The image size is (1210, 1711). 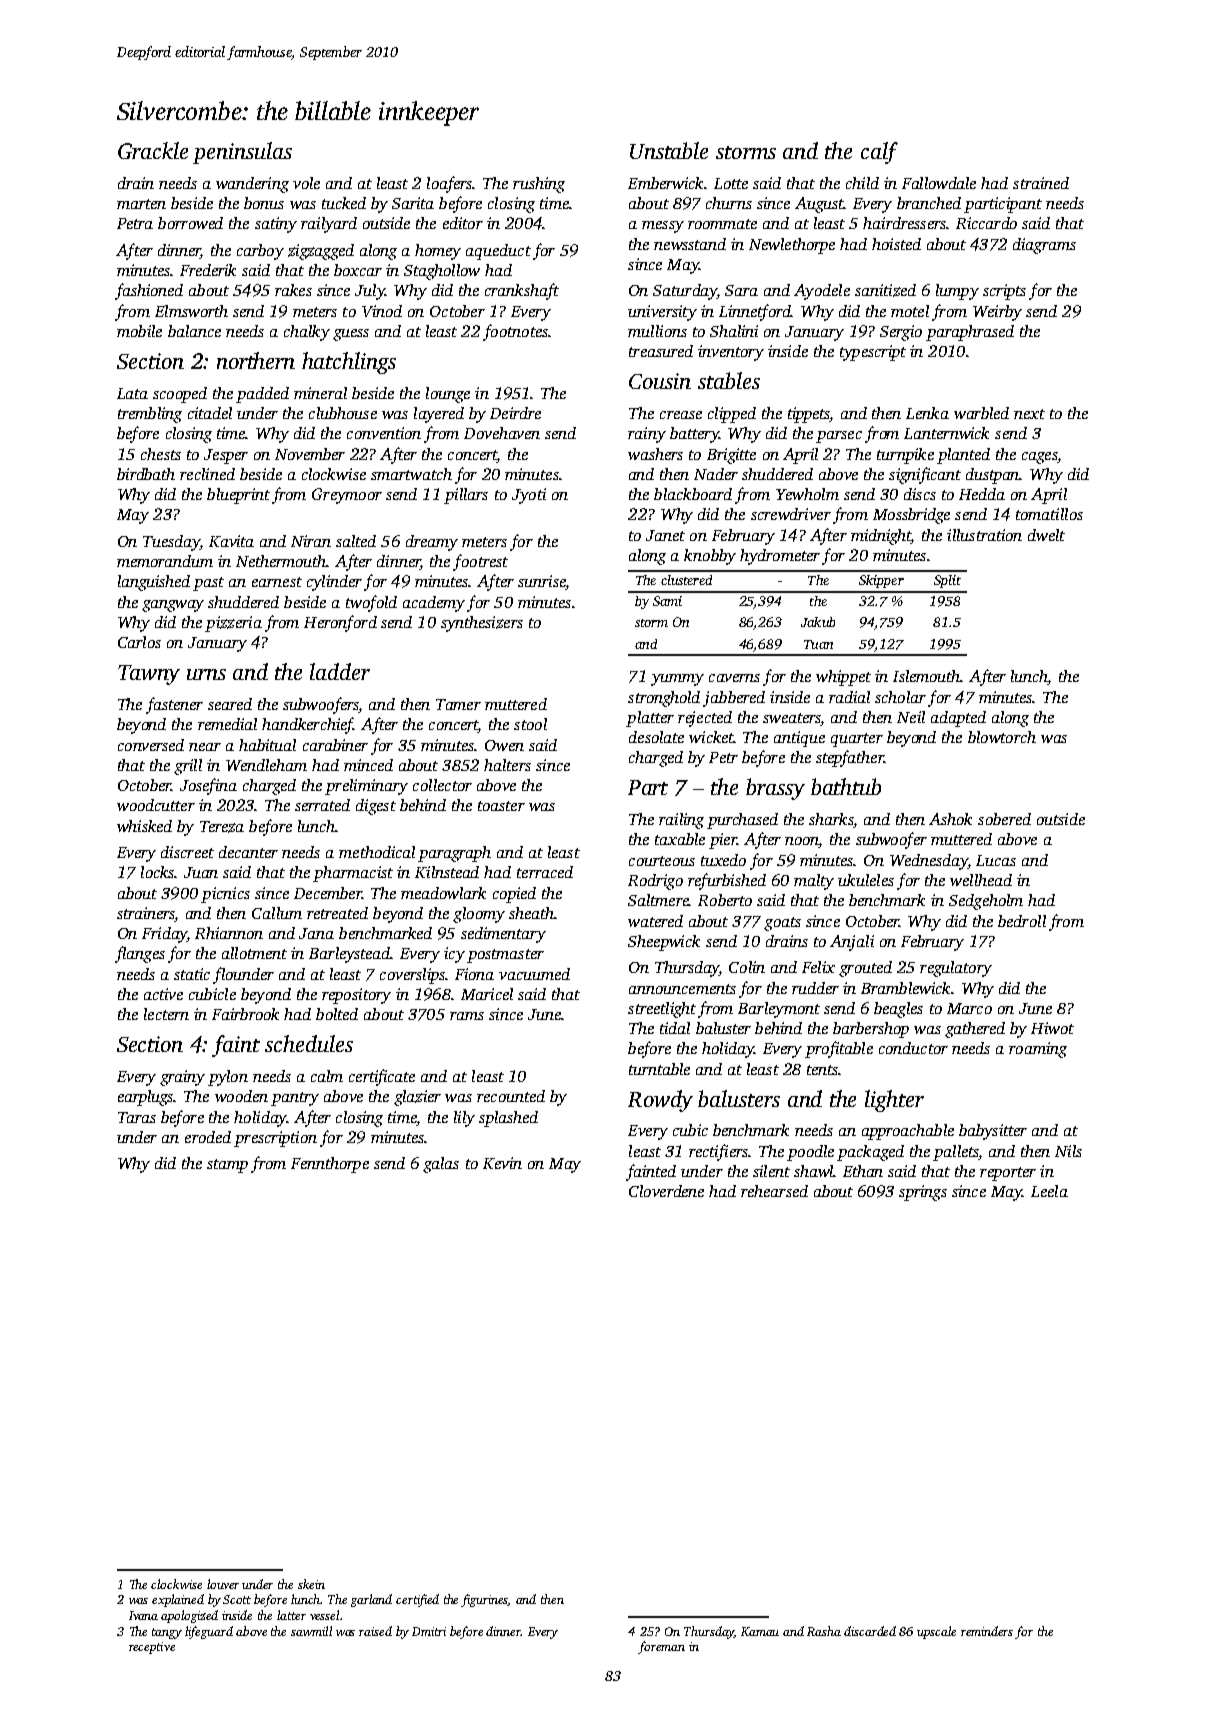 What do you see at coordinates (686, 580) in the page?
I see `clustered` at bounding box center [686, 580].
